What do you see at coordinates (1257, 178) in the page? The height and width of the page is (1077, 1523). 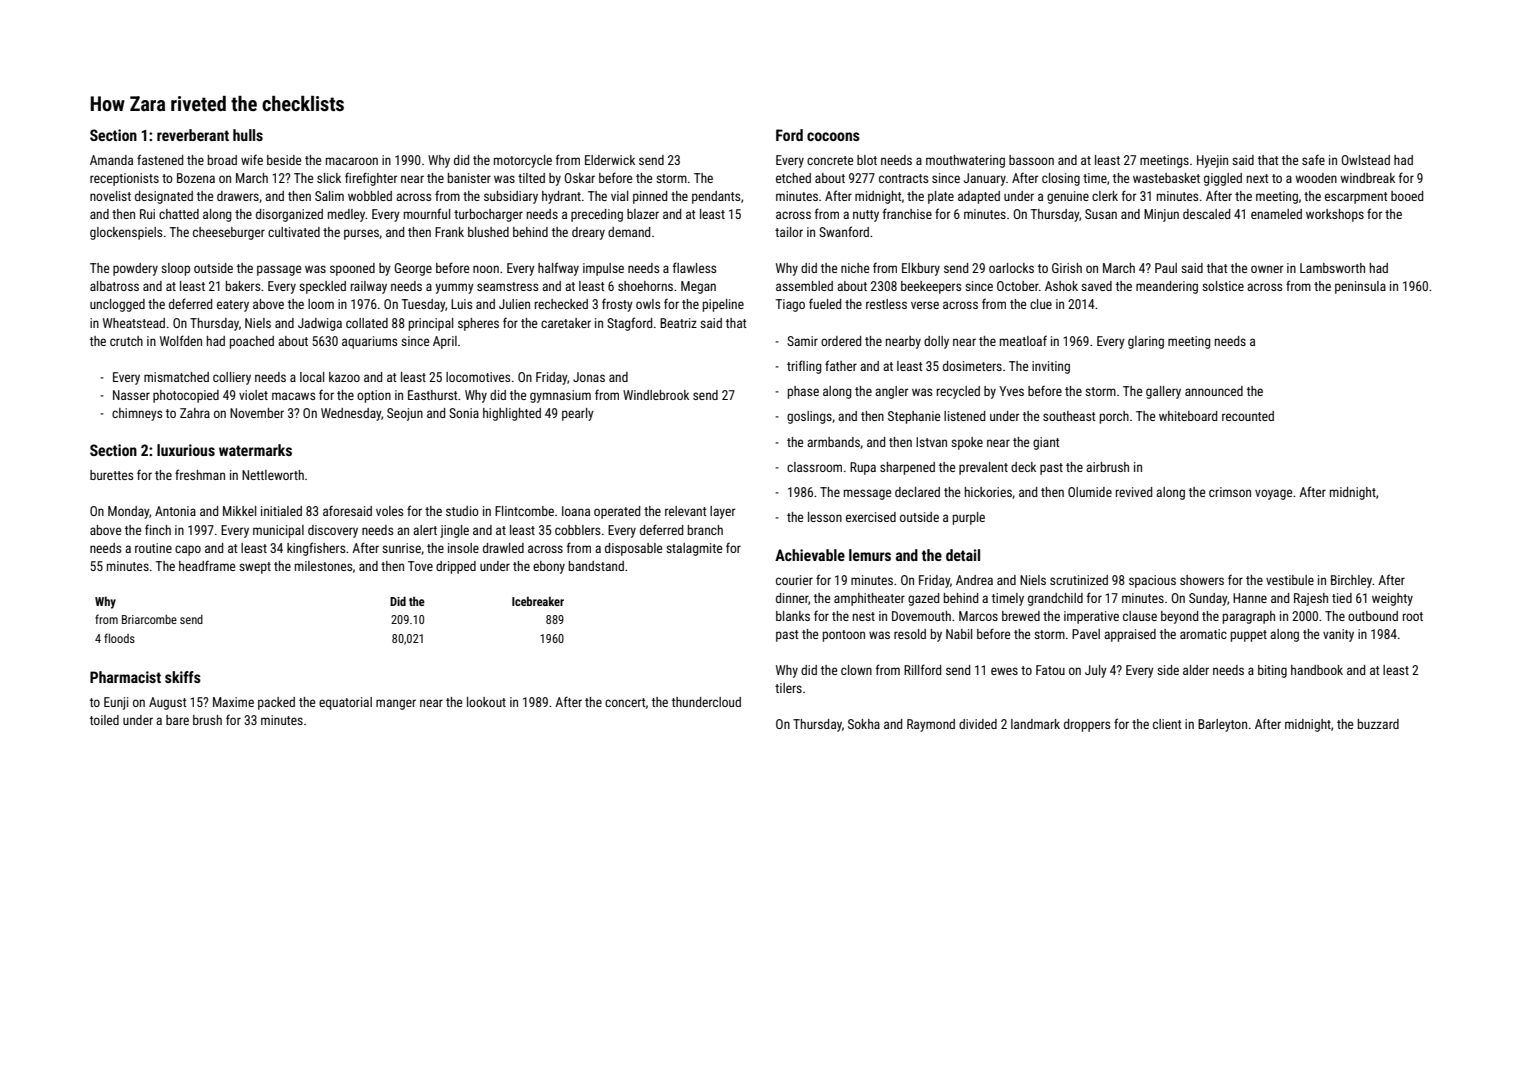 I see `next` at bounding box center [1257, 178].
